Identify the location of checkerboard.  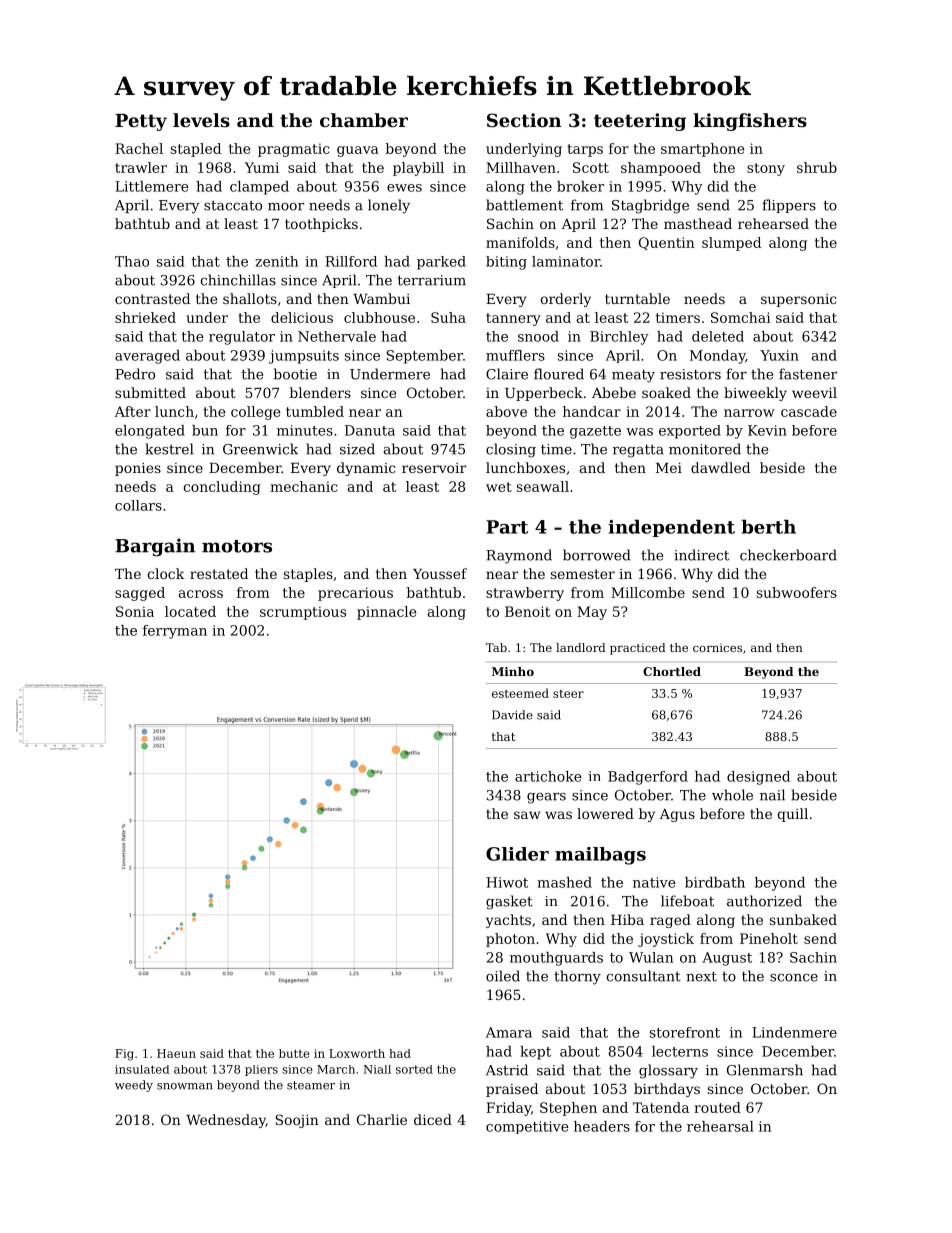
(788, 555).
